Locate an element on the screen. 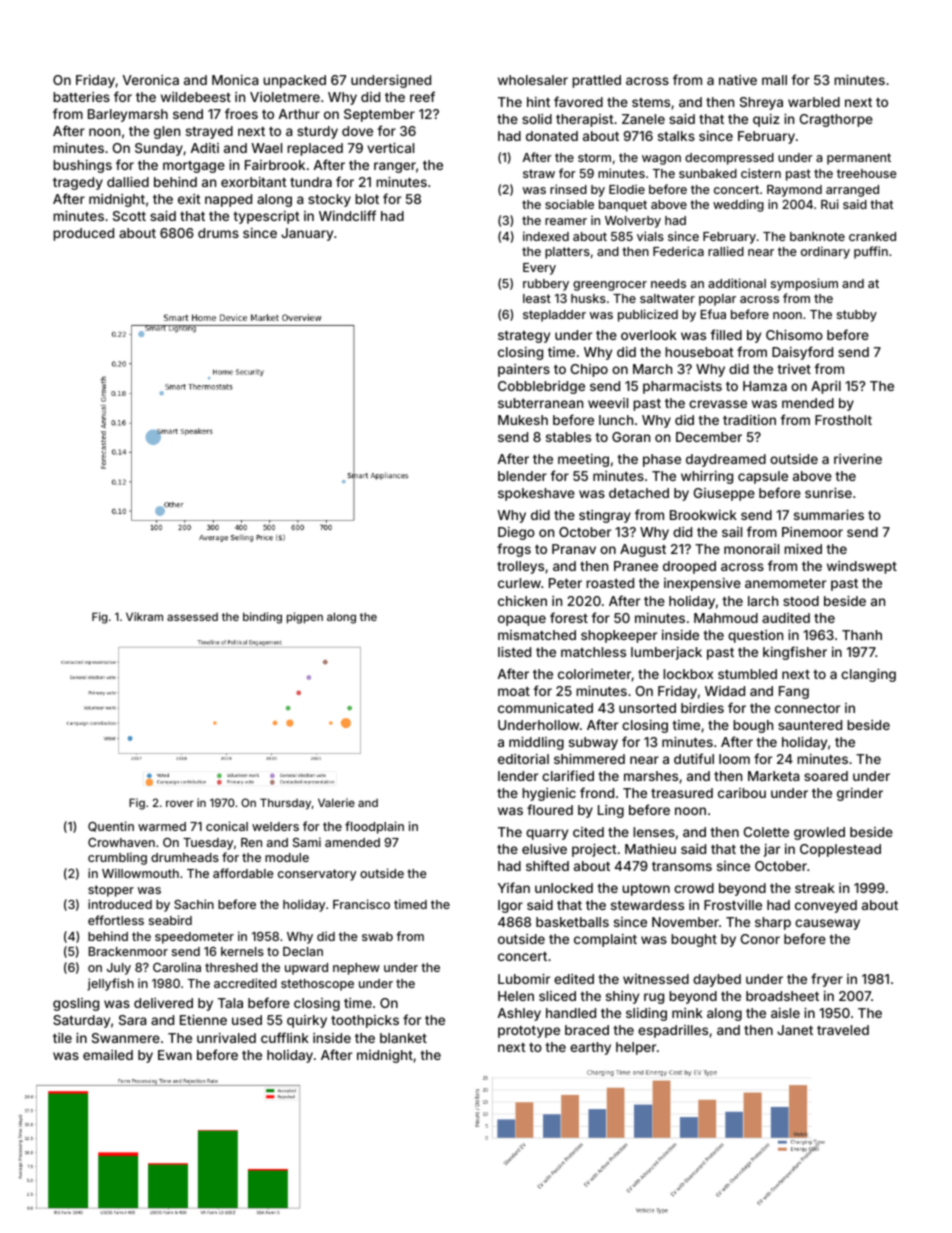 The height and width of the screenshot is (1233, 952). mall is located at coordinates (774, 80).
